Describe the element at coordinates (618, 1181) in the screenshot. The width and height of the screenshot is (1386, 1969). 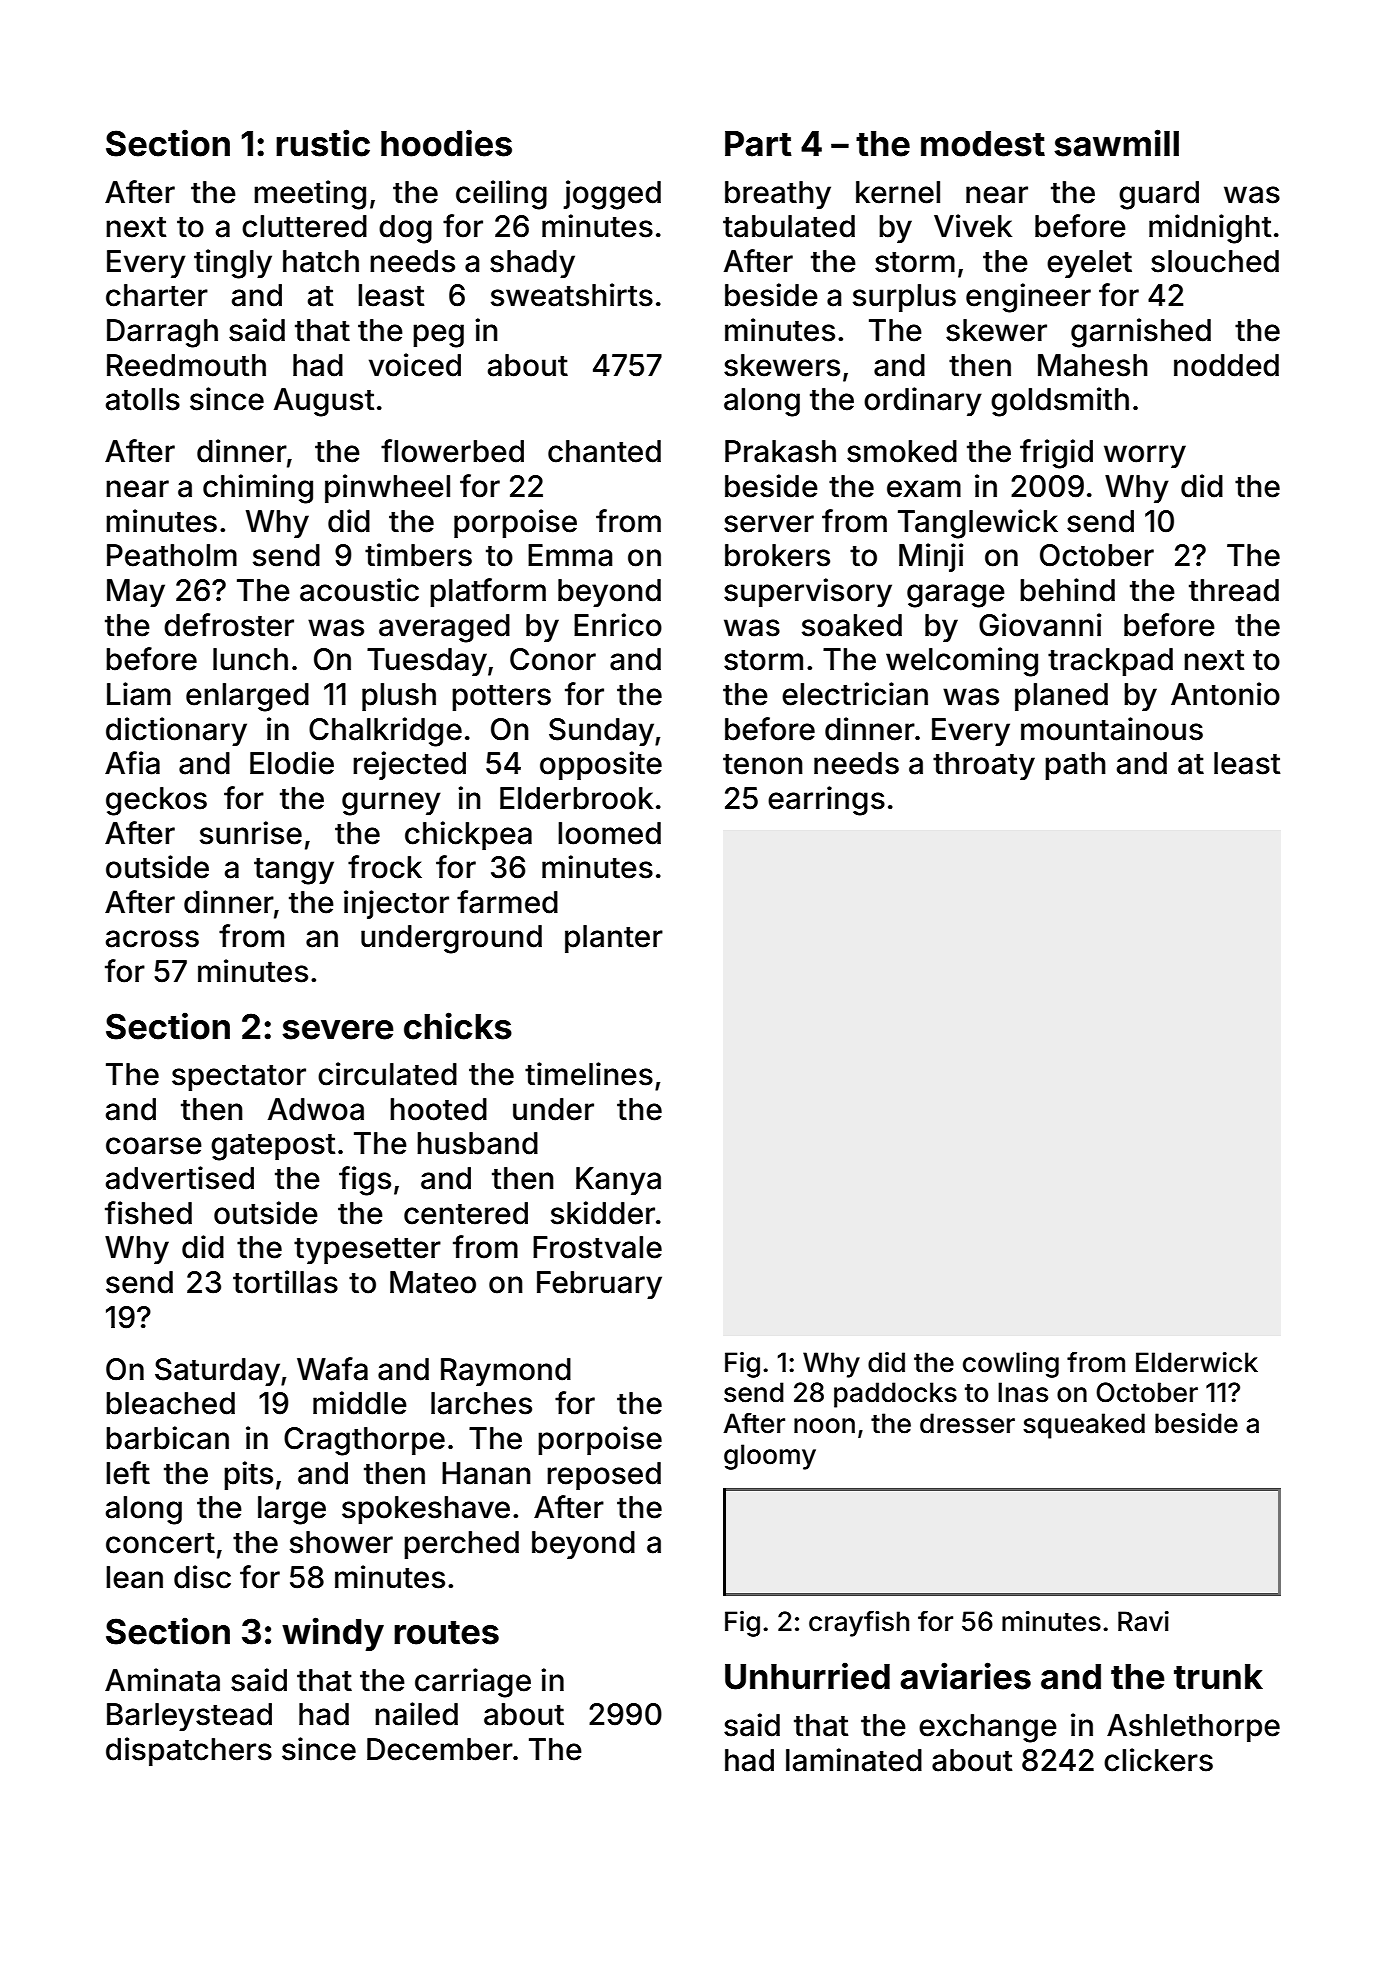
I see `Kanya` at that location.
